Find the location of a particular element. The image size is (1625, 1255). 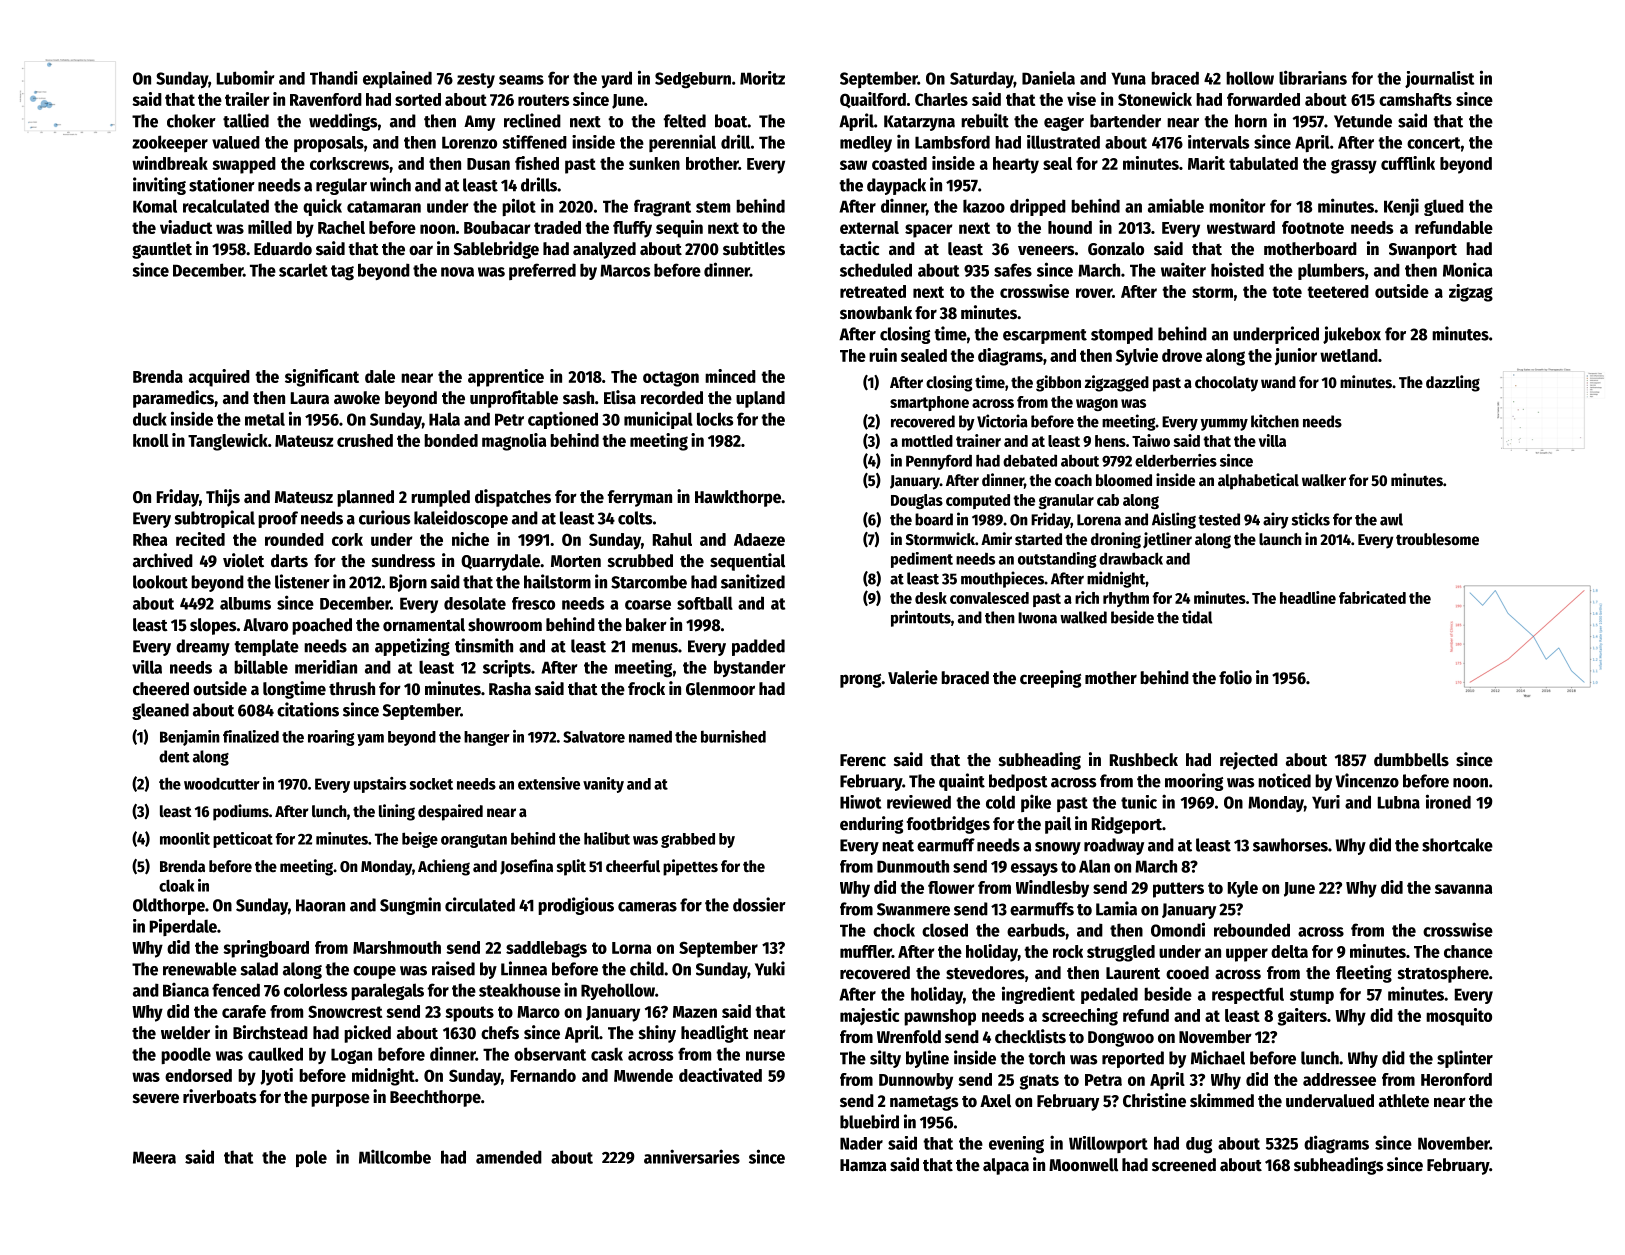

vanity is located at coordinates (603, 785).
